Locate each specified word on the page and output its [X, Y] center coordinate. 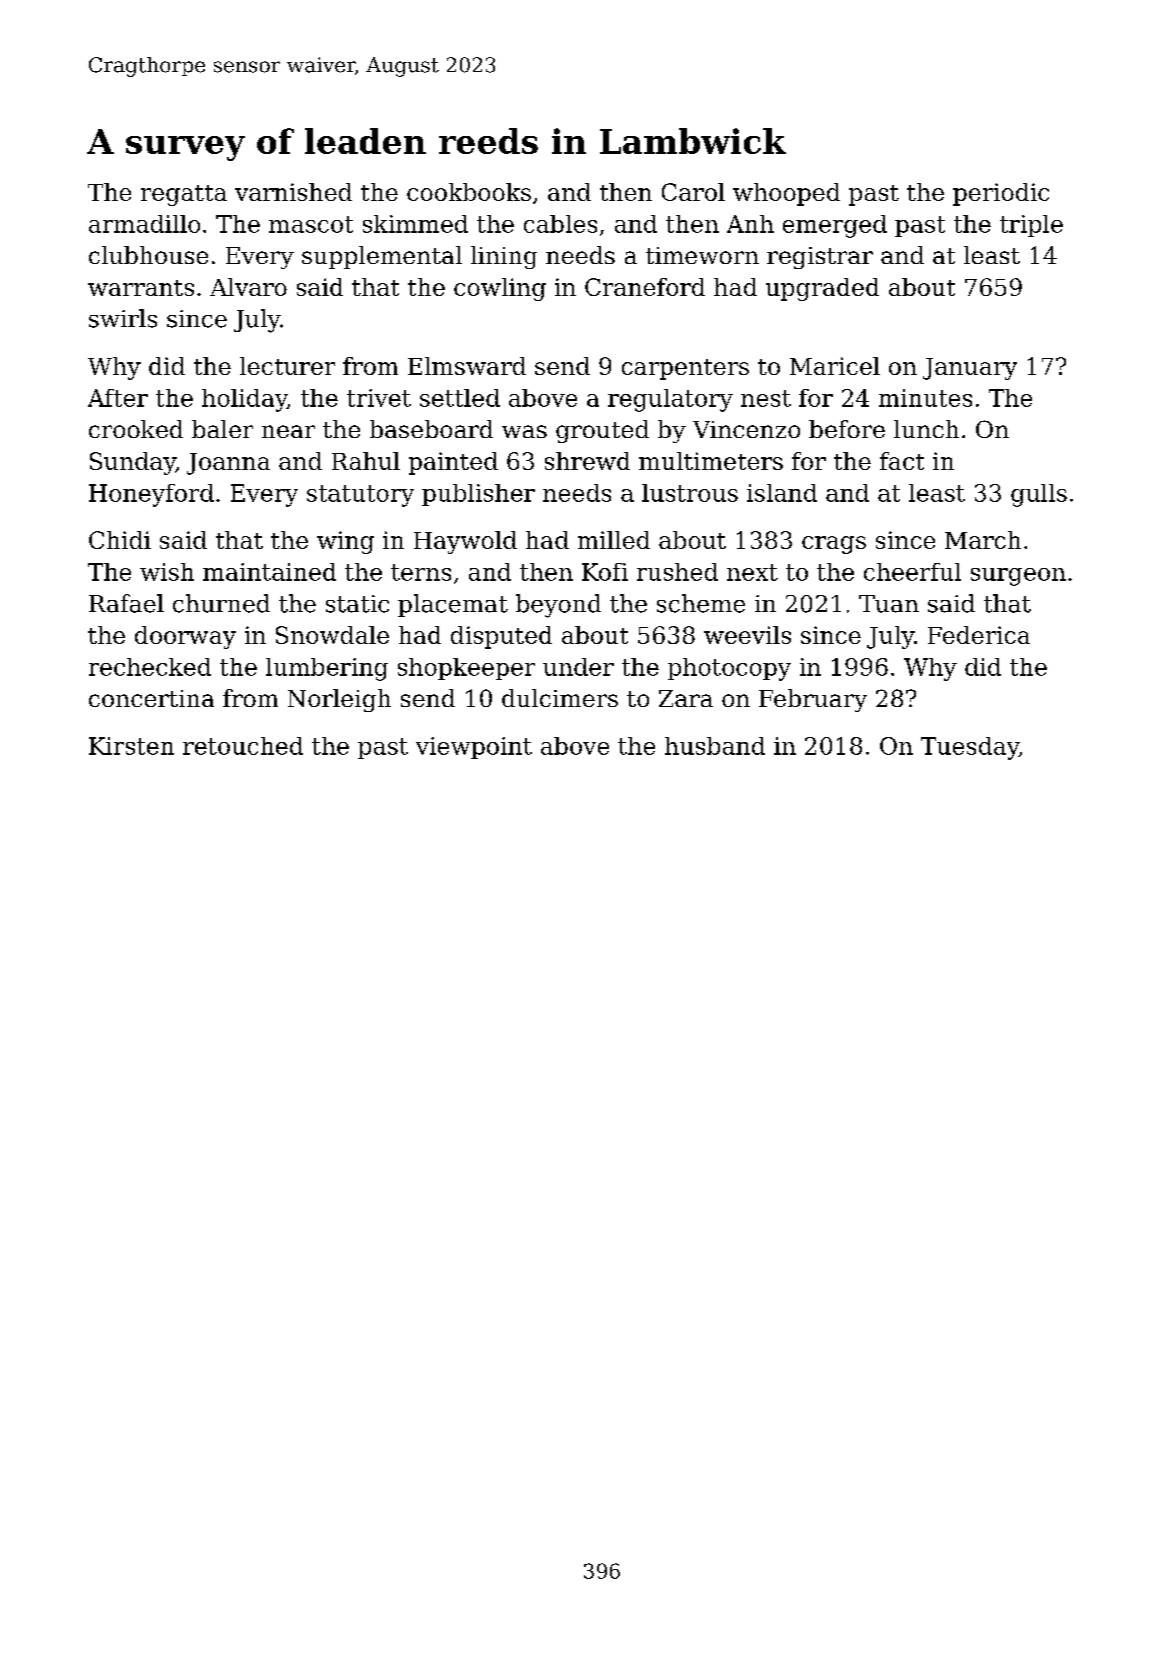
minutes [925, 398]
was [524, 431]
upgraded [822, 289]
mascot [311, 224]
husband [715, 746]
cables [560, 224]
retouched [243, 746]
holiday [244, 400]
